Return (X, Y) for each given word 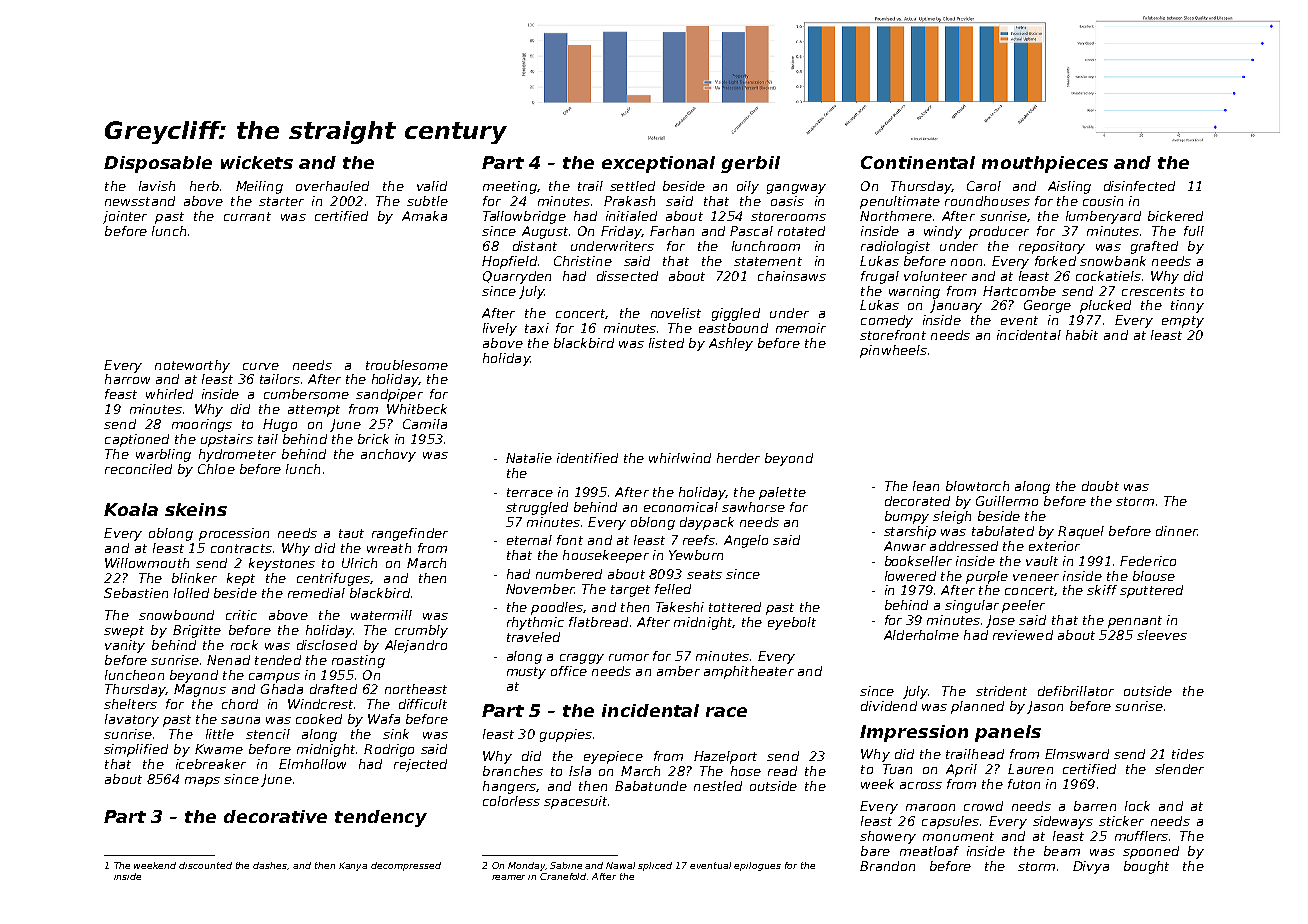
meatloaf (929, 851)
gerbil (750, 164)
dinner (1177, 531)
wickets (257, 162)
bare (875, 851)
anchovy (388, 455)
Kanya (353, 866)
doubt (1100, 486)
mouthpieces (1045, 164)
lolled (191, 593)
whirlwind (680, 458)
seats (704, 574)
